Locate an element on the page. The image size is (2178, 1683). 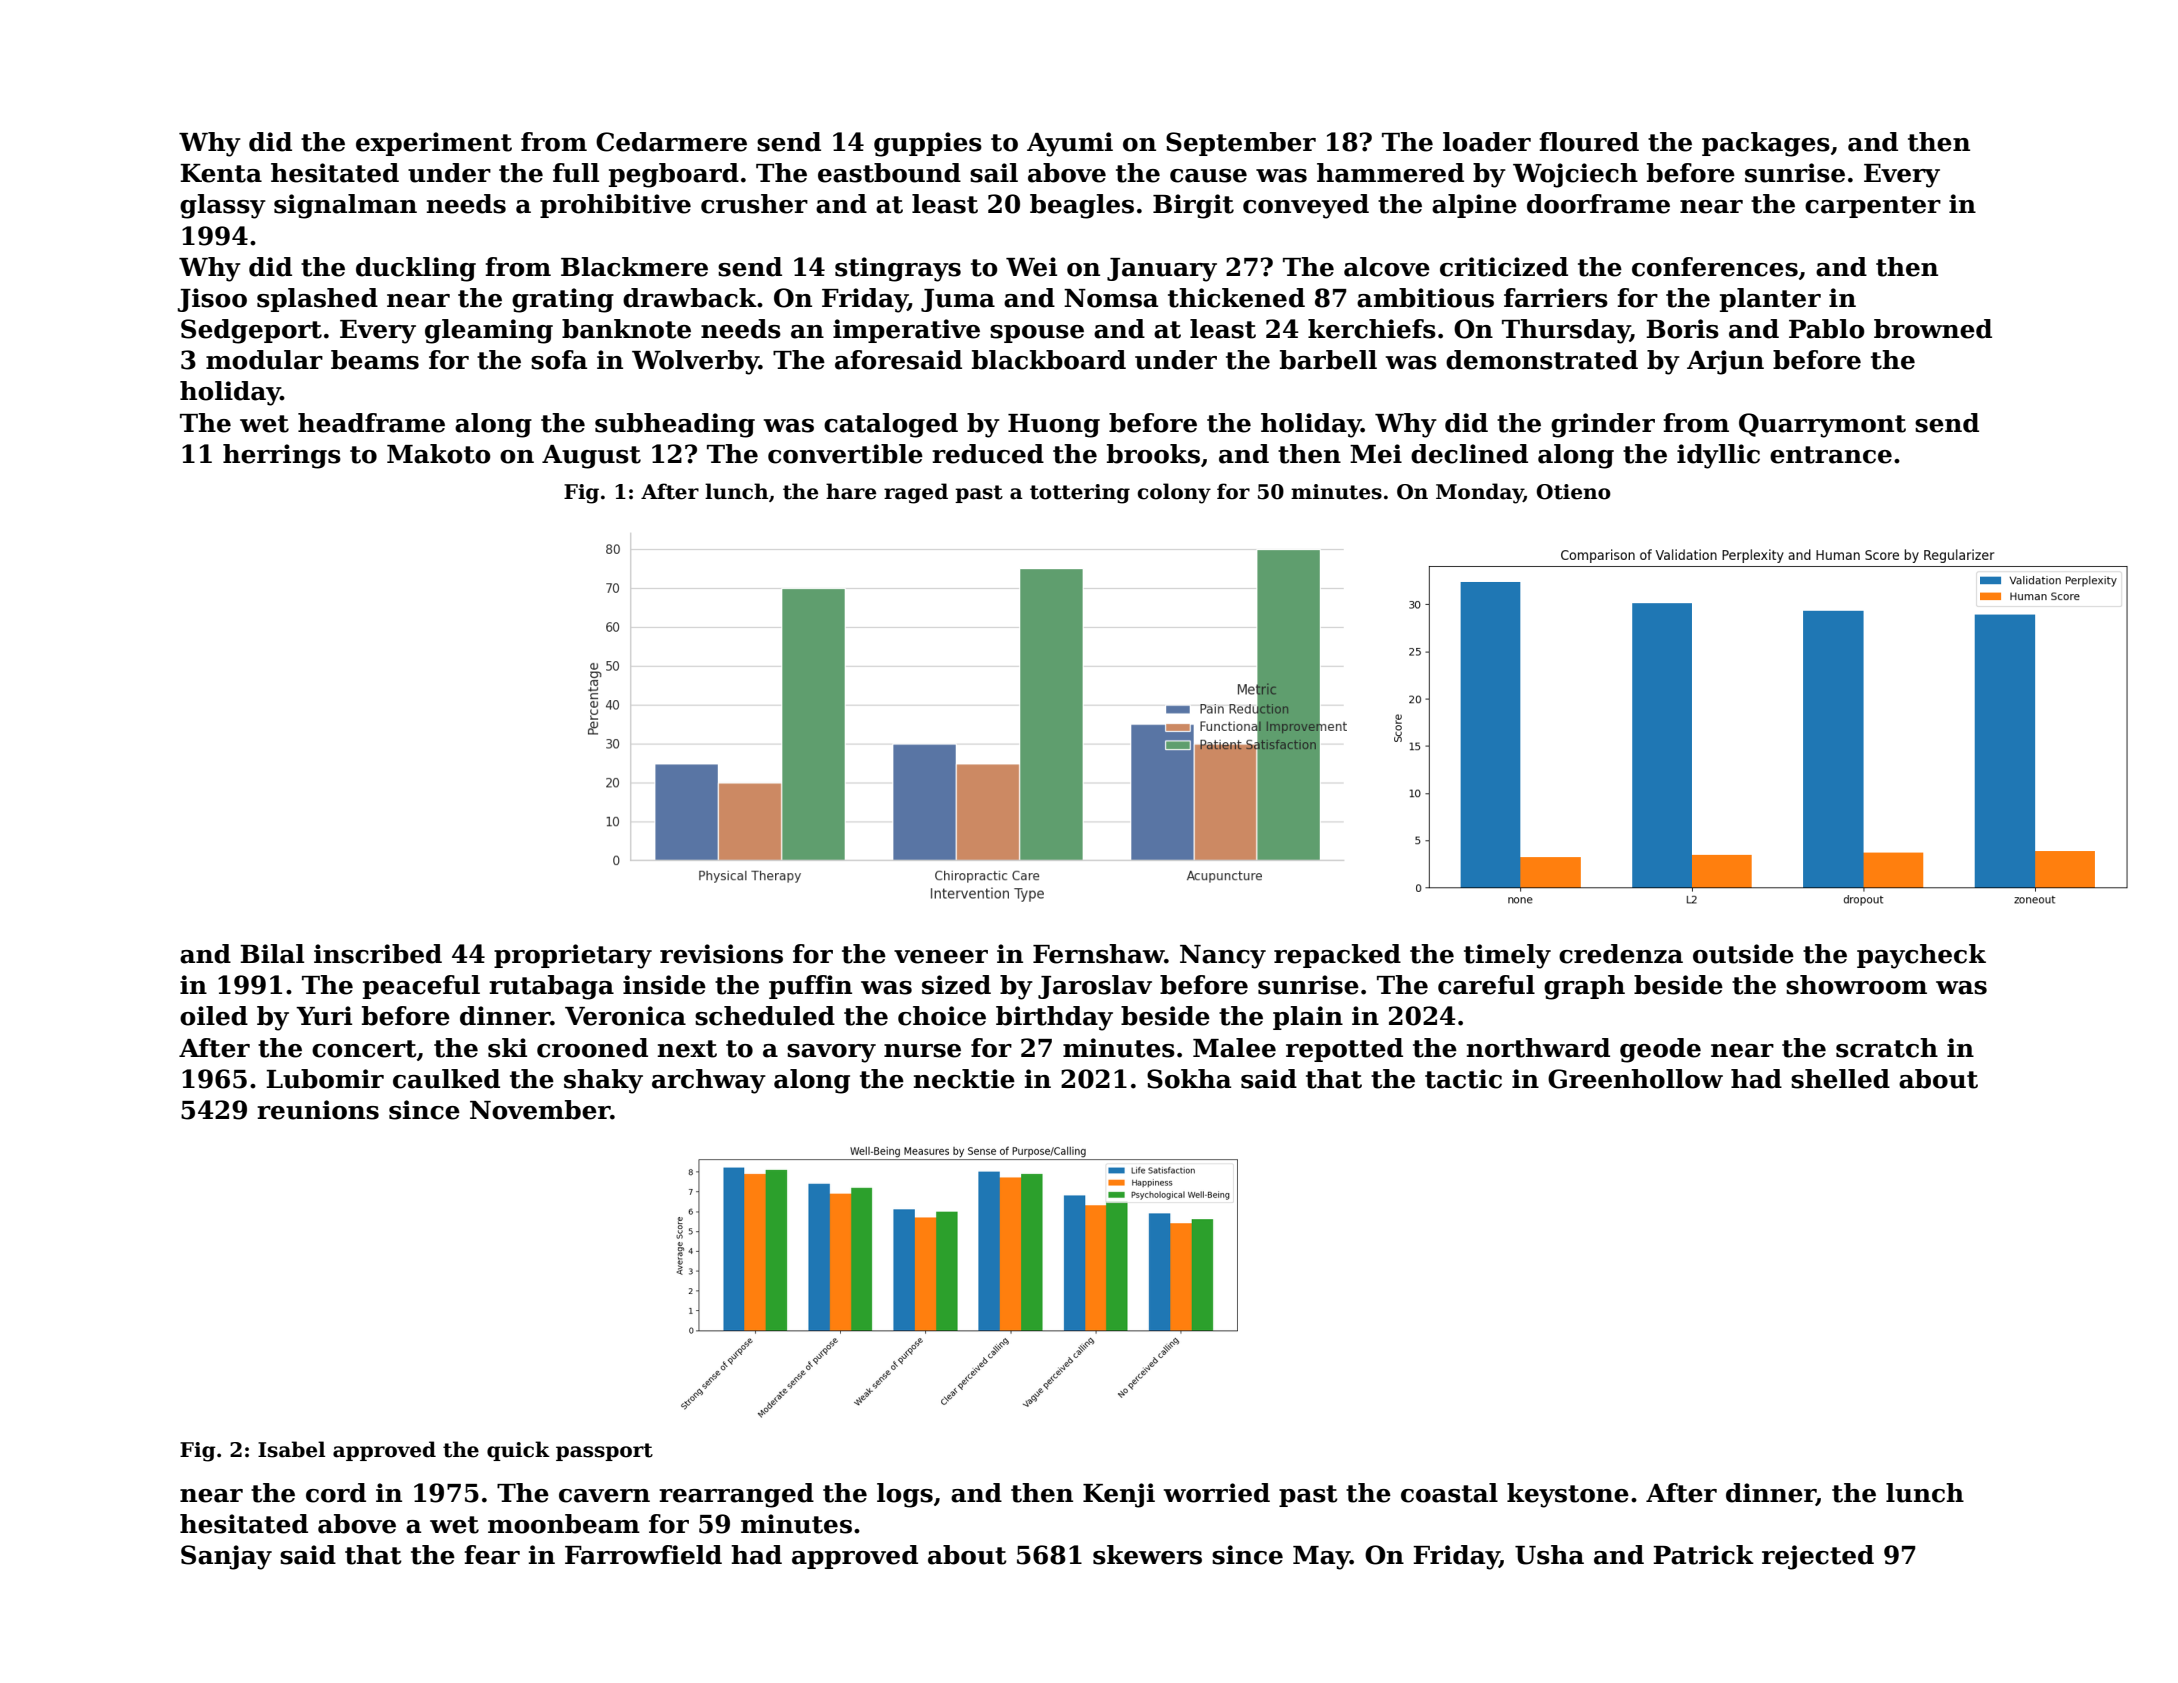
Otieno is located at coordinates (1574, 492).
